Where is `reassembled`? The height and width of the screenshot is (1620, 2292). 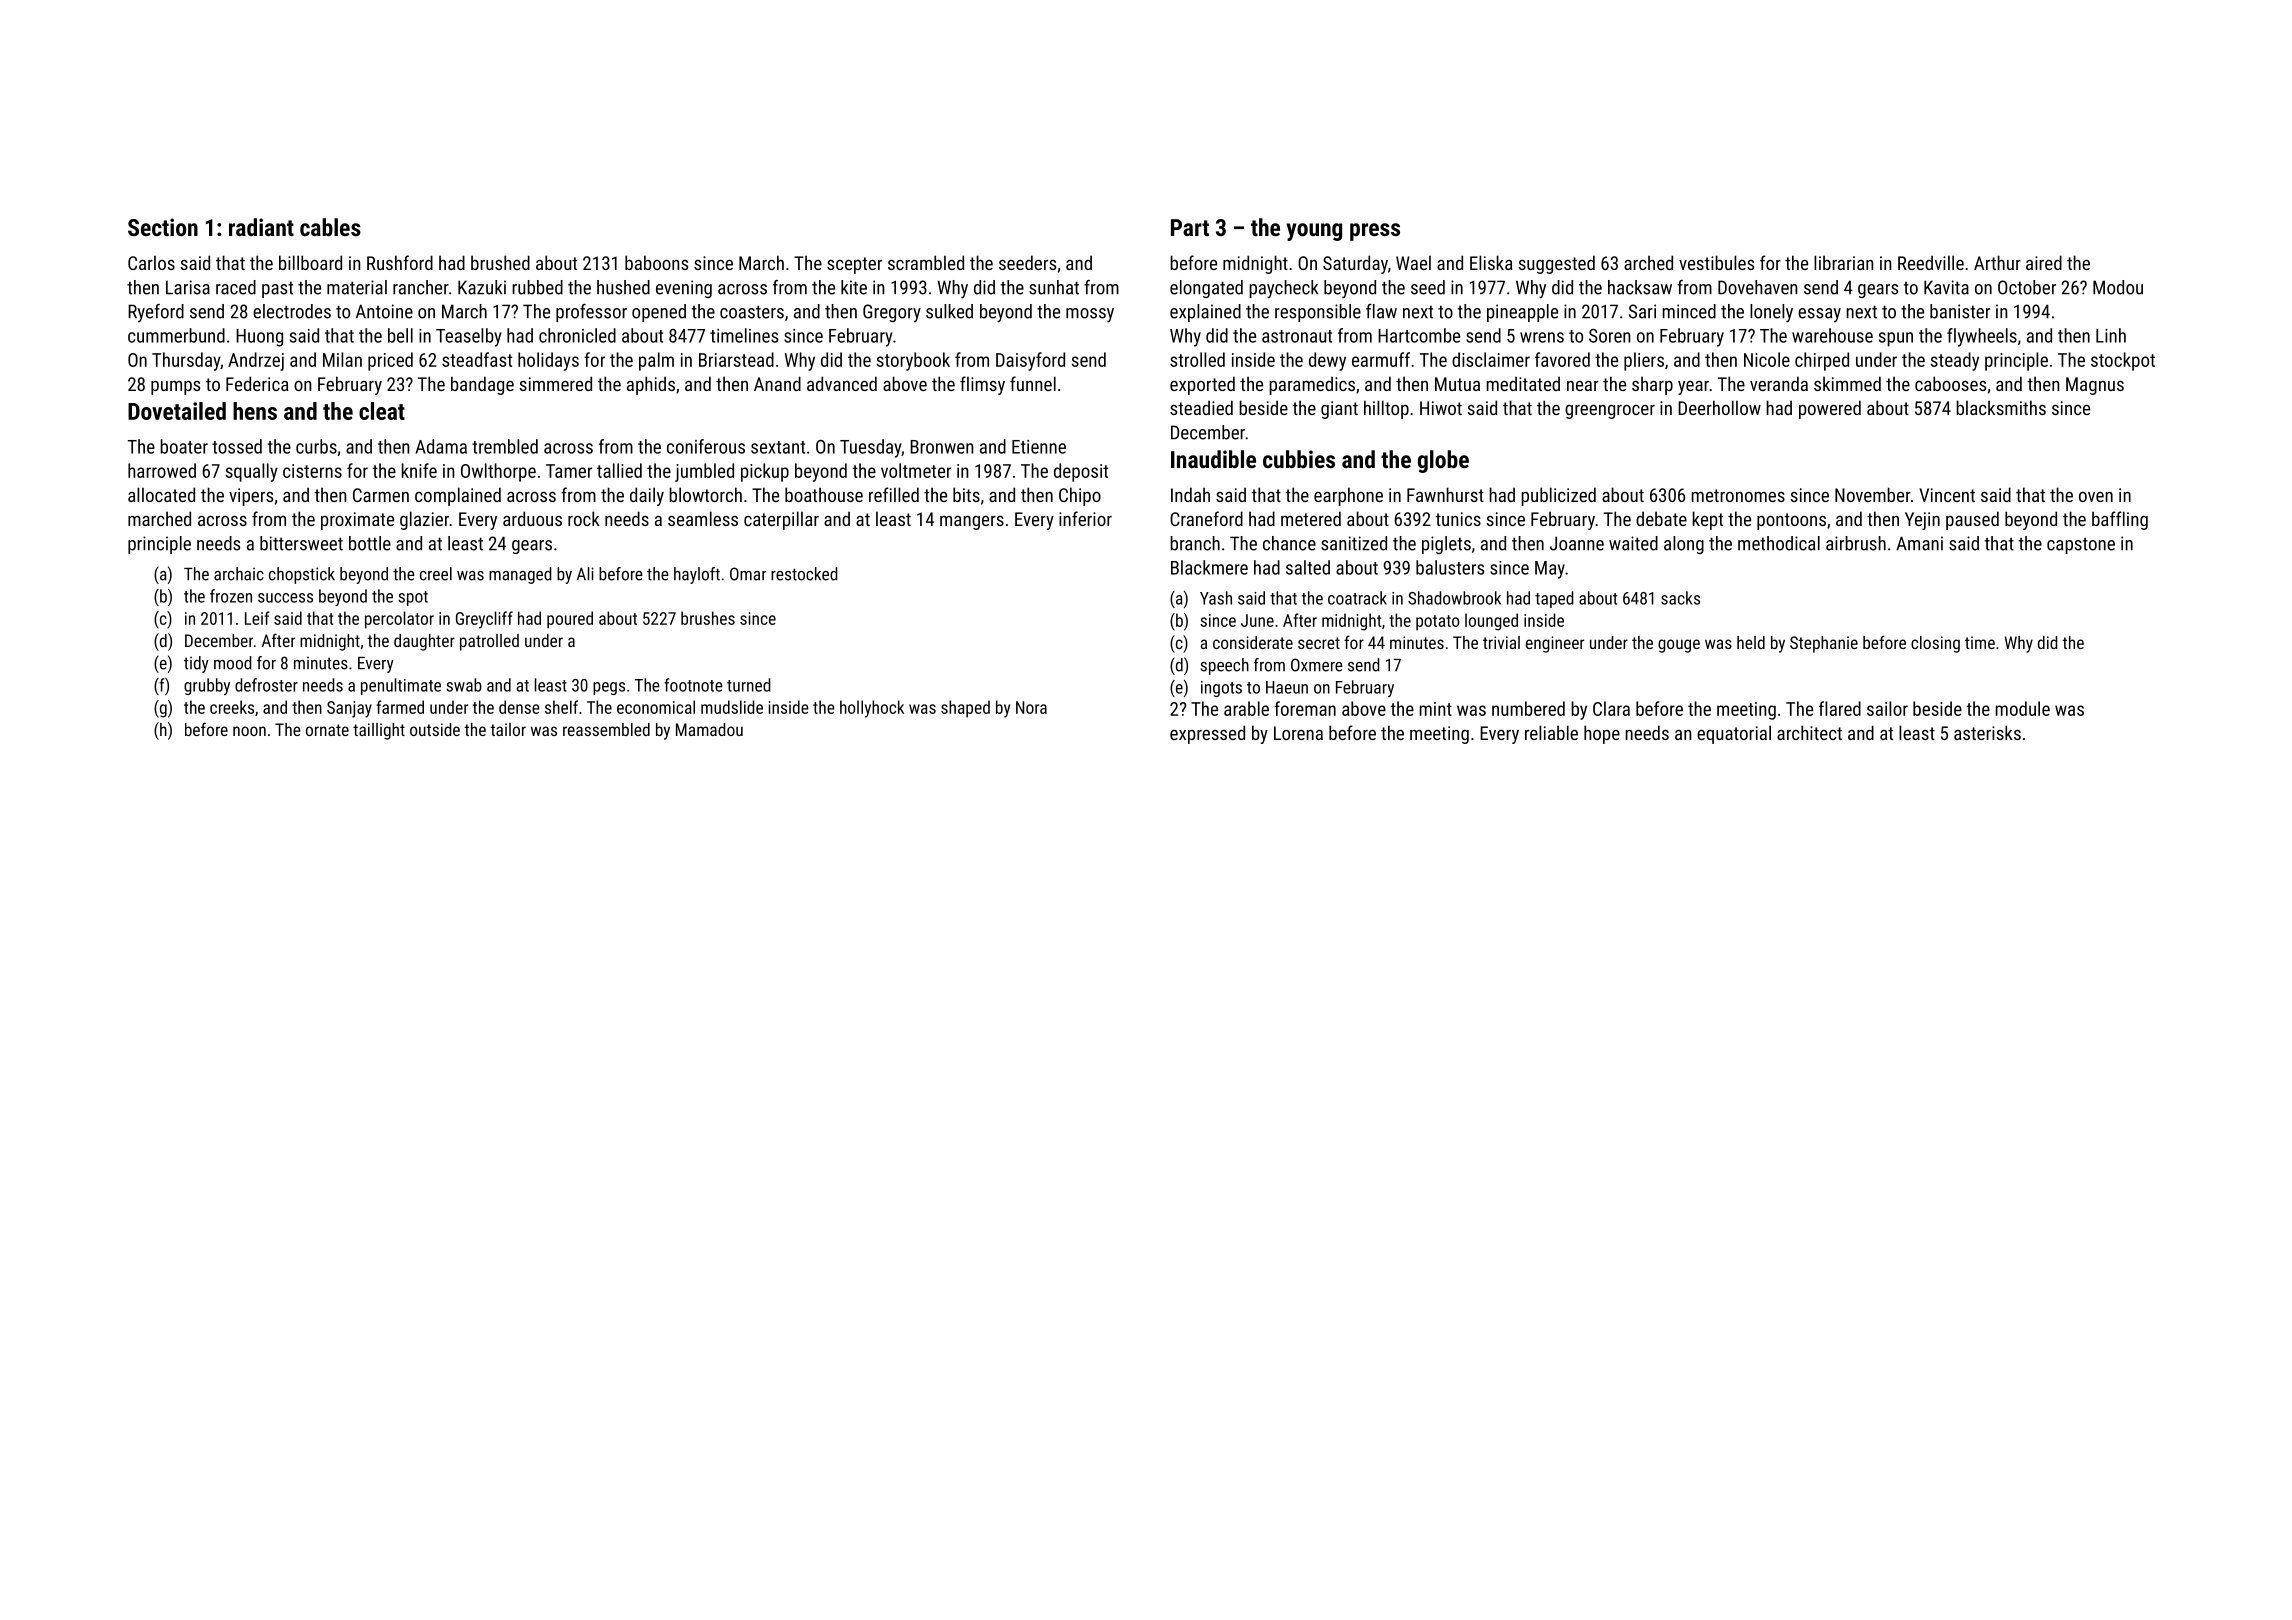
reassembled is located at coordinates (606, 729).
